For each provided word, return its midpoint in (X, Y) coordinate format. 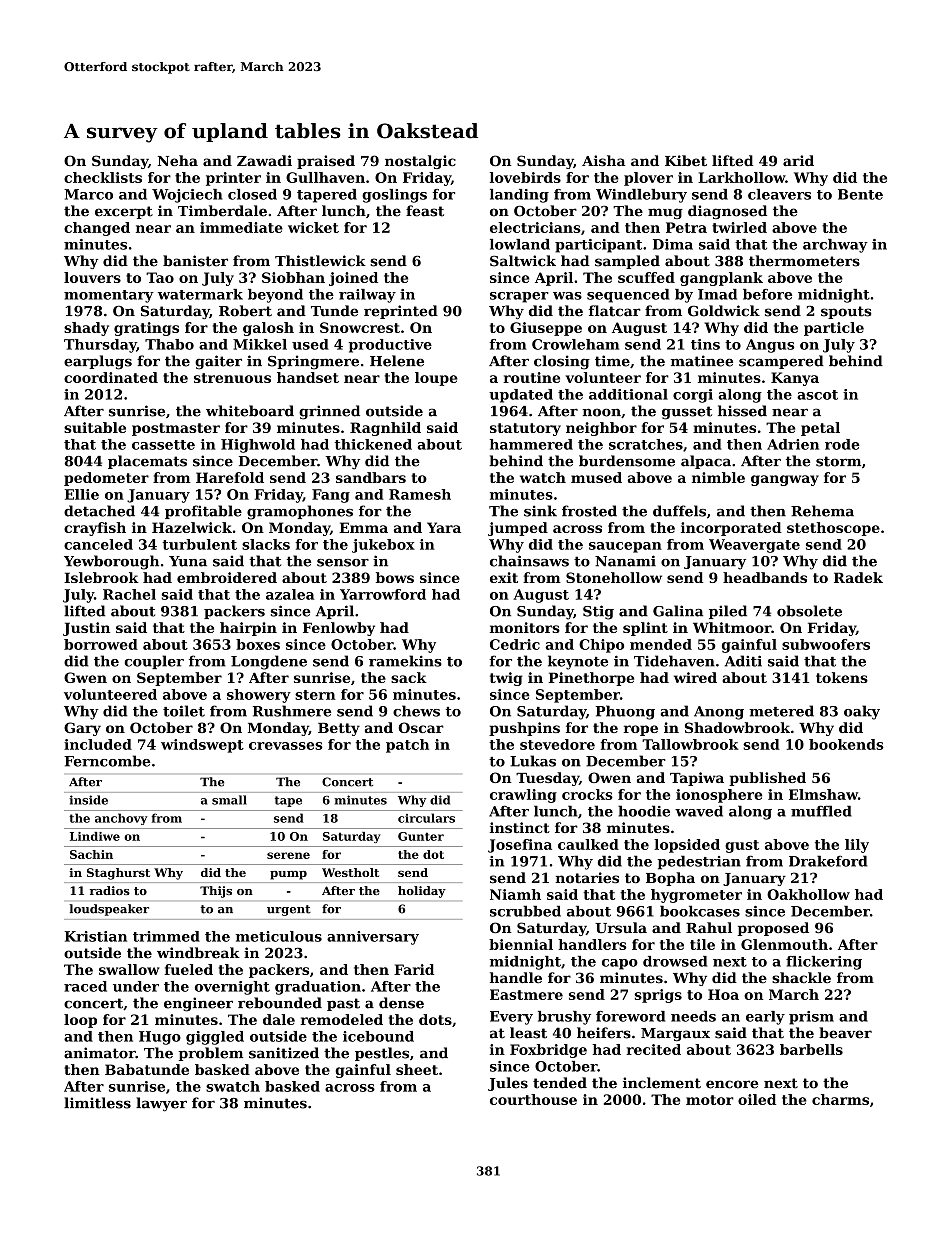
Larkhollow (741, 177)
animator (100, 1053)
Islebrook (101, 577)
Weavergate (754, 546)
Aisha (603, 160)
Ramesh (420, 494)
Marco (88, 194)
